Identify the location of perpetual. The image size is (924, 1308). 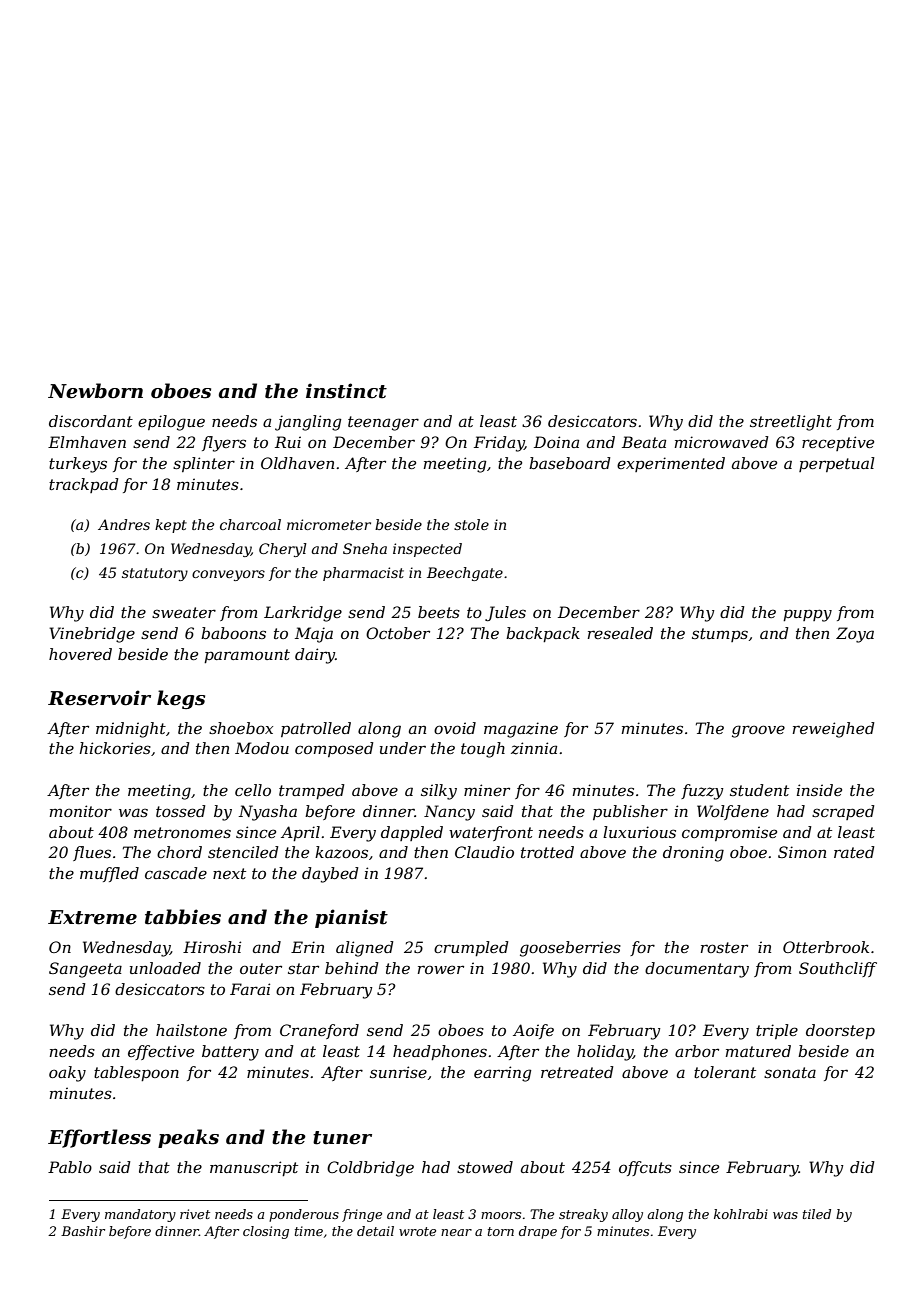
(837, 464).
